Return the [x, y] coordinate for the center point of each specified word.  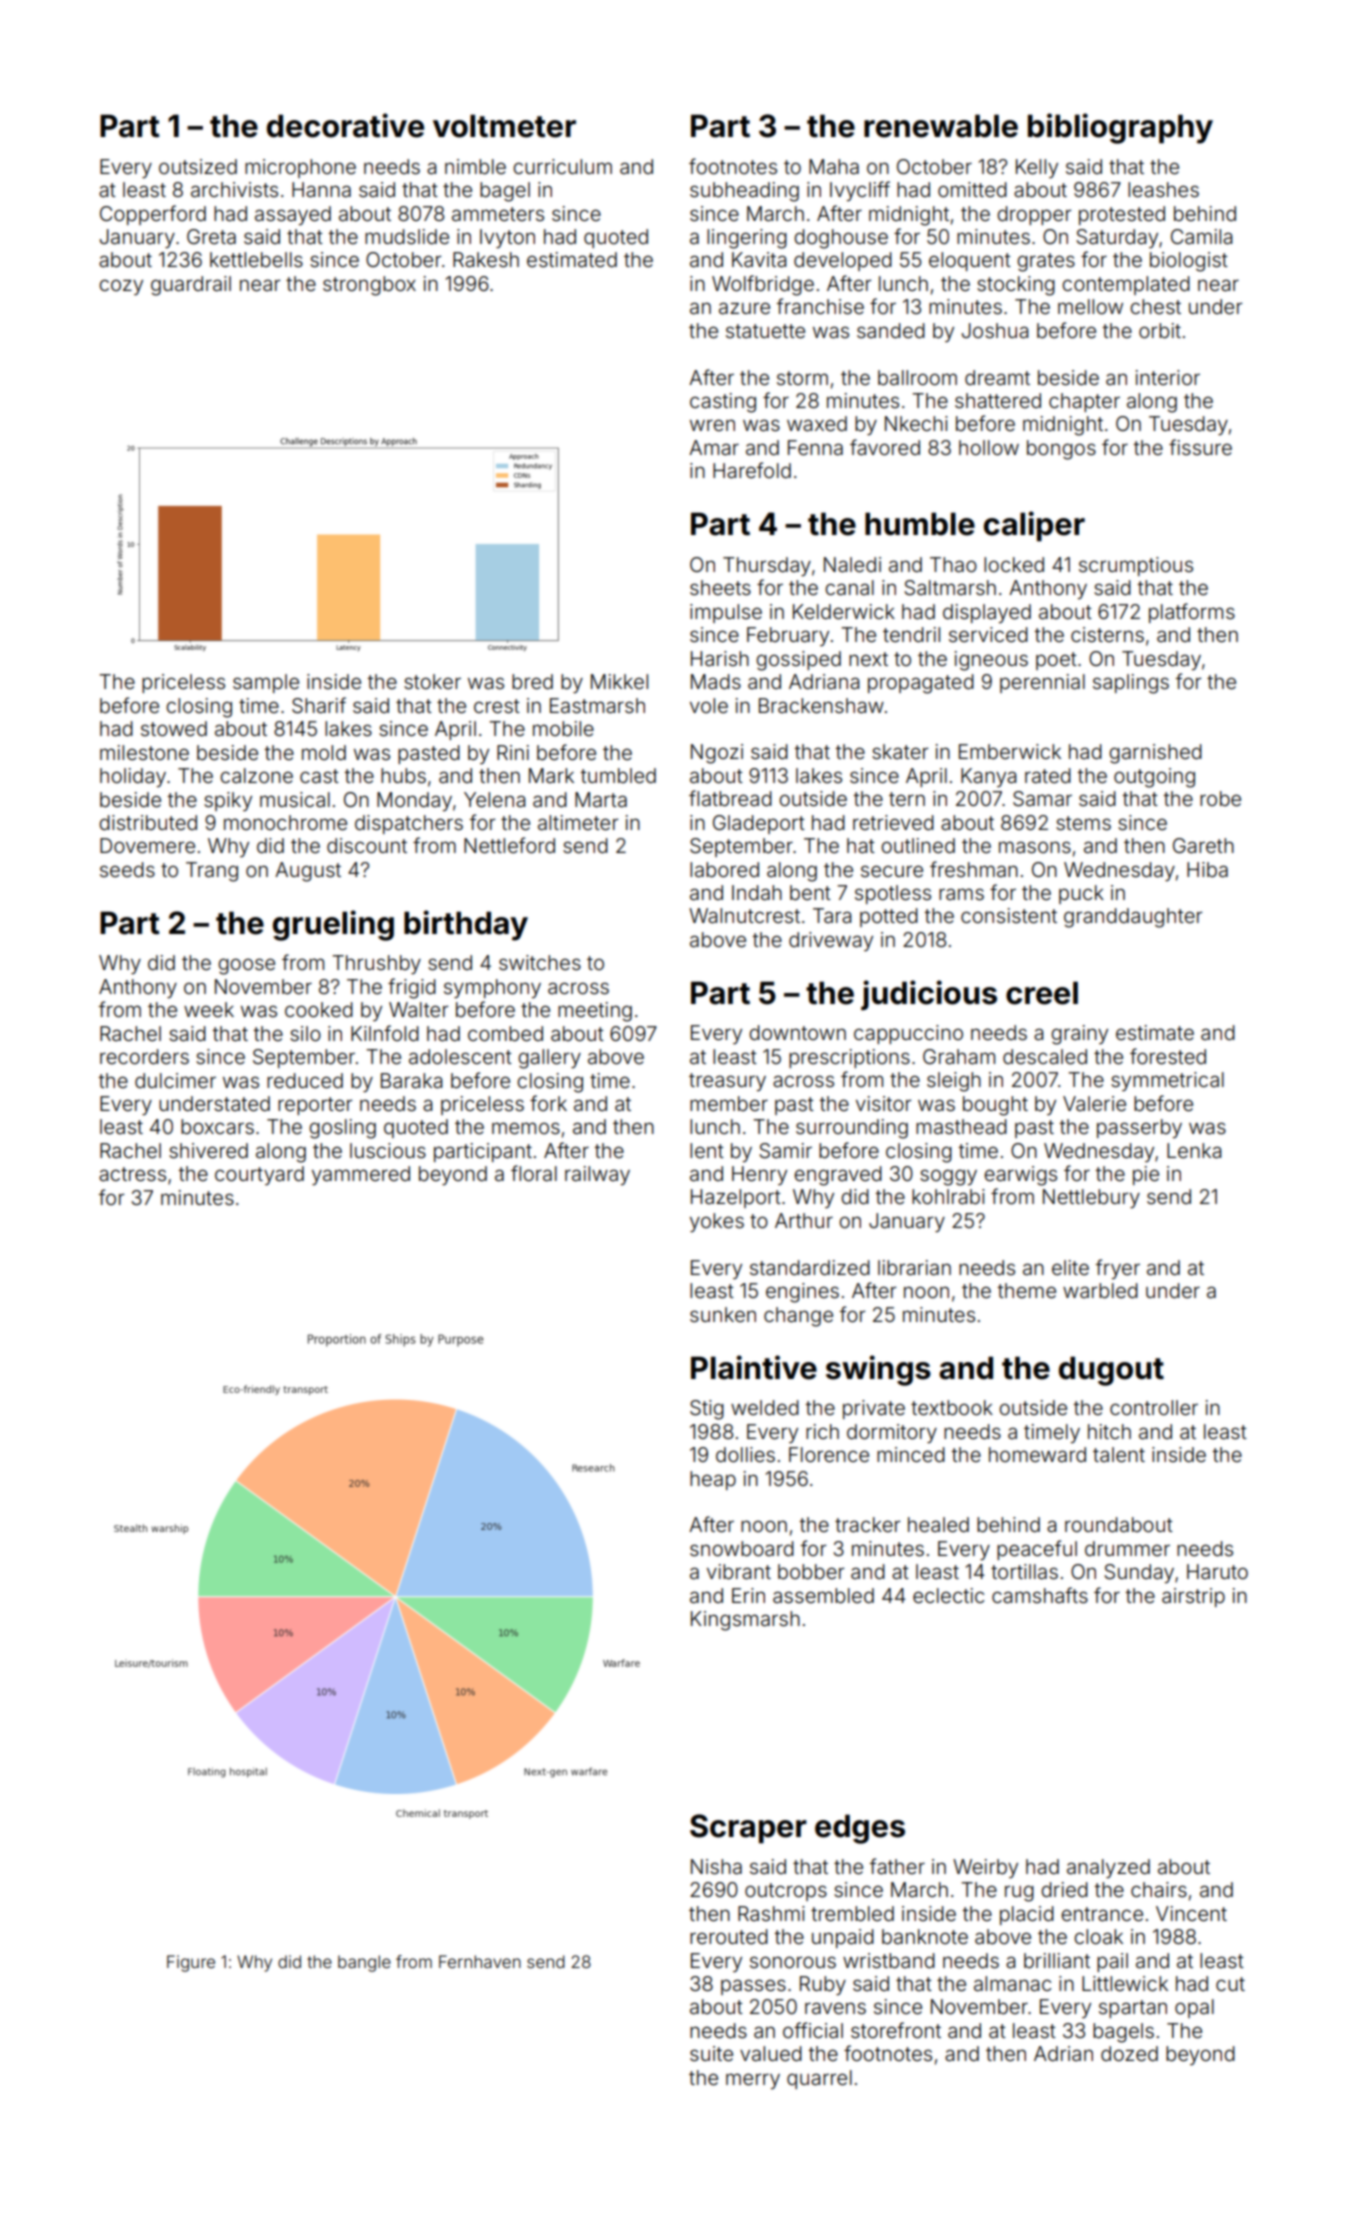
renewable [941, 126]
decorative [345, 125]
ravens [835, 2008]
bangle [364, 1963]
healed [938, 1524]
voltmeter [504, 126]
